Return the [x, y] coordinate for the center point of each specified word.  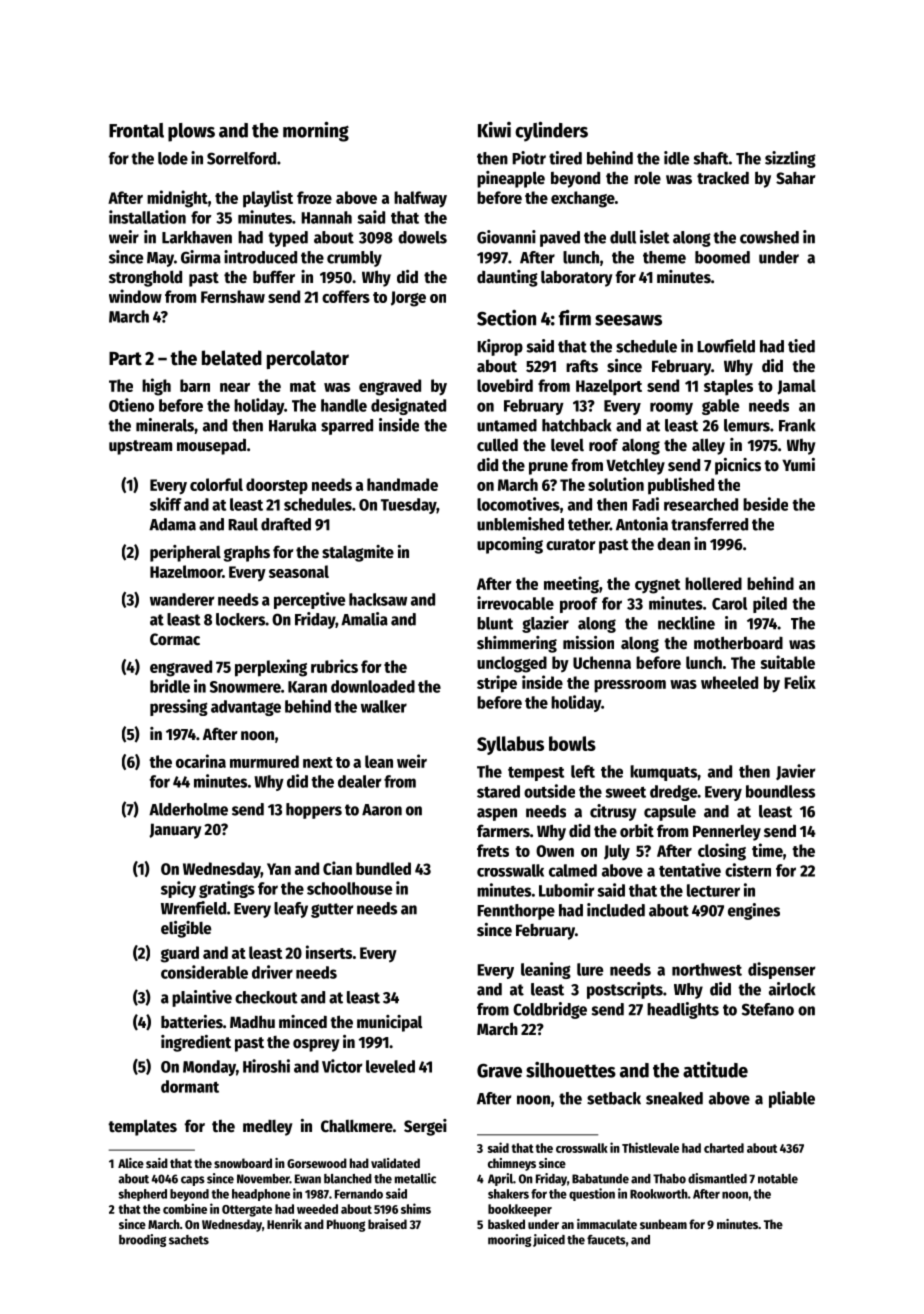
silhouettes [571, 1070]
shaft [711, 158]
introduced [260, 257]
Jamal [796, 387]
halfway [420, 199]
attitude [715, 1070]
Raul [243, 524]
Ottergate [247, 1211]
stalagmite [358, 553]
